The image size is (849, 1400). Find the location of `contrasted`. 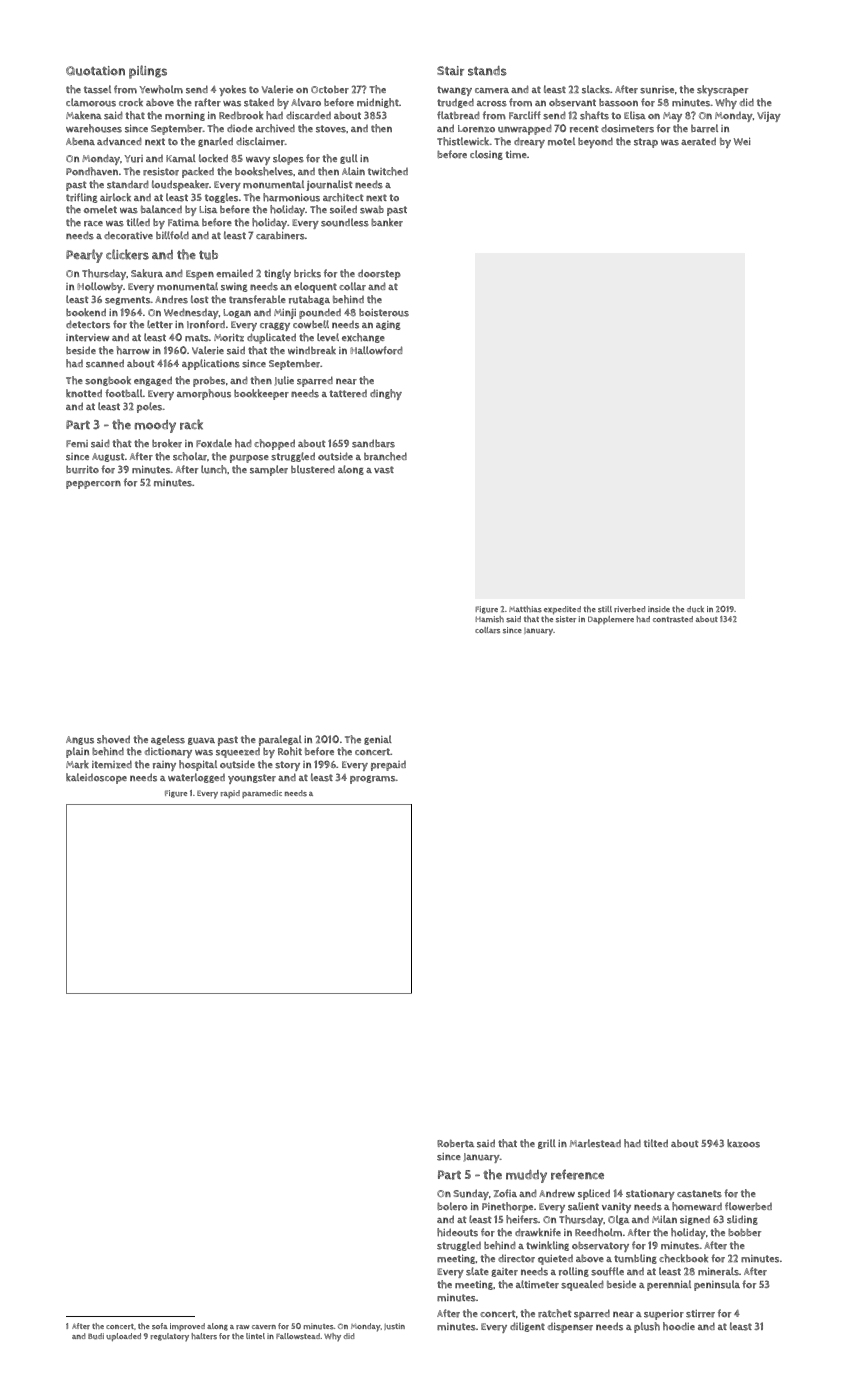

contrasted is located at coordinates (673, 619).
